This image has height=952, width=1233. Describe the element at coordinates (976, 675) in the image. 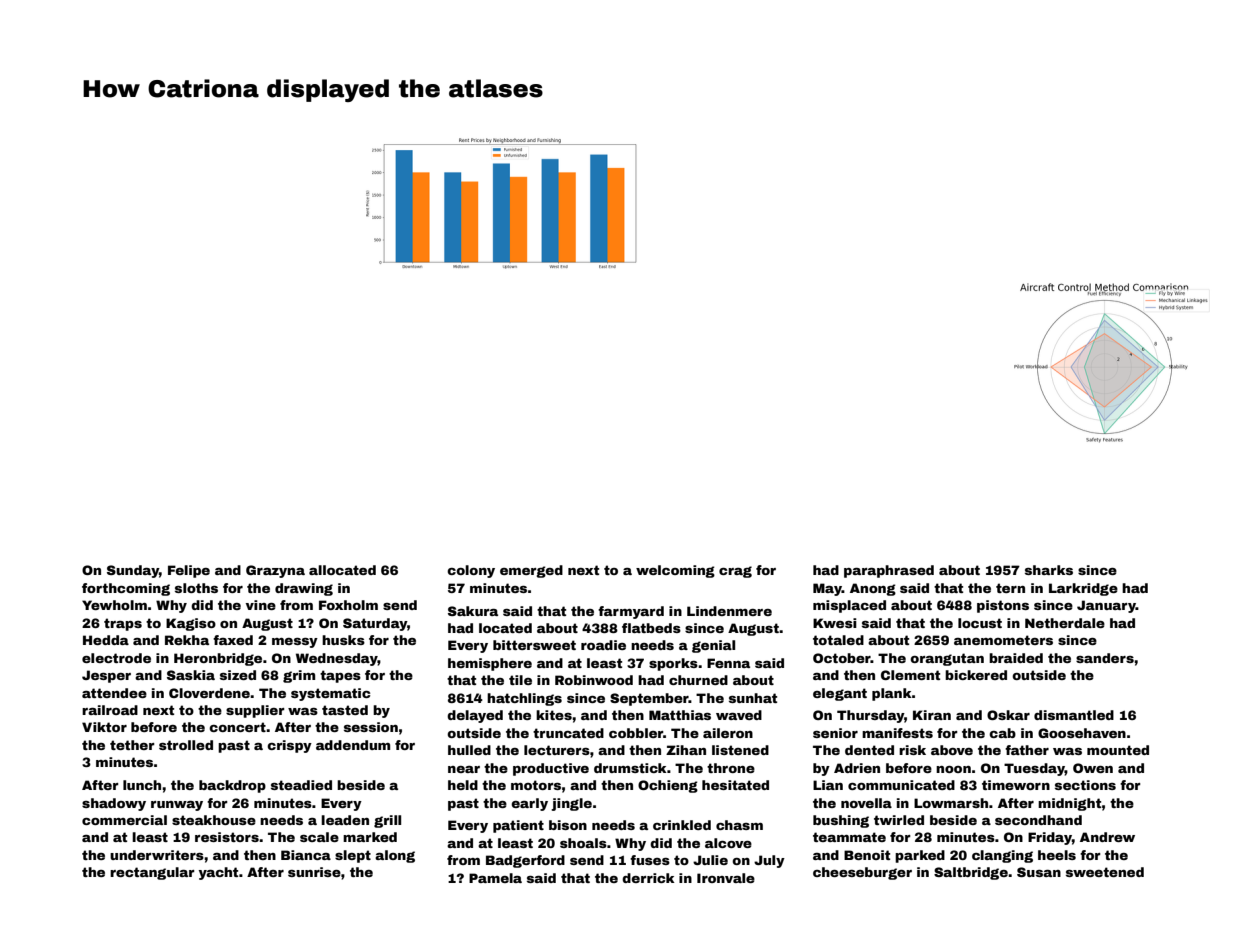

I see `bickered` at that location.
